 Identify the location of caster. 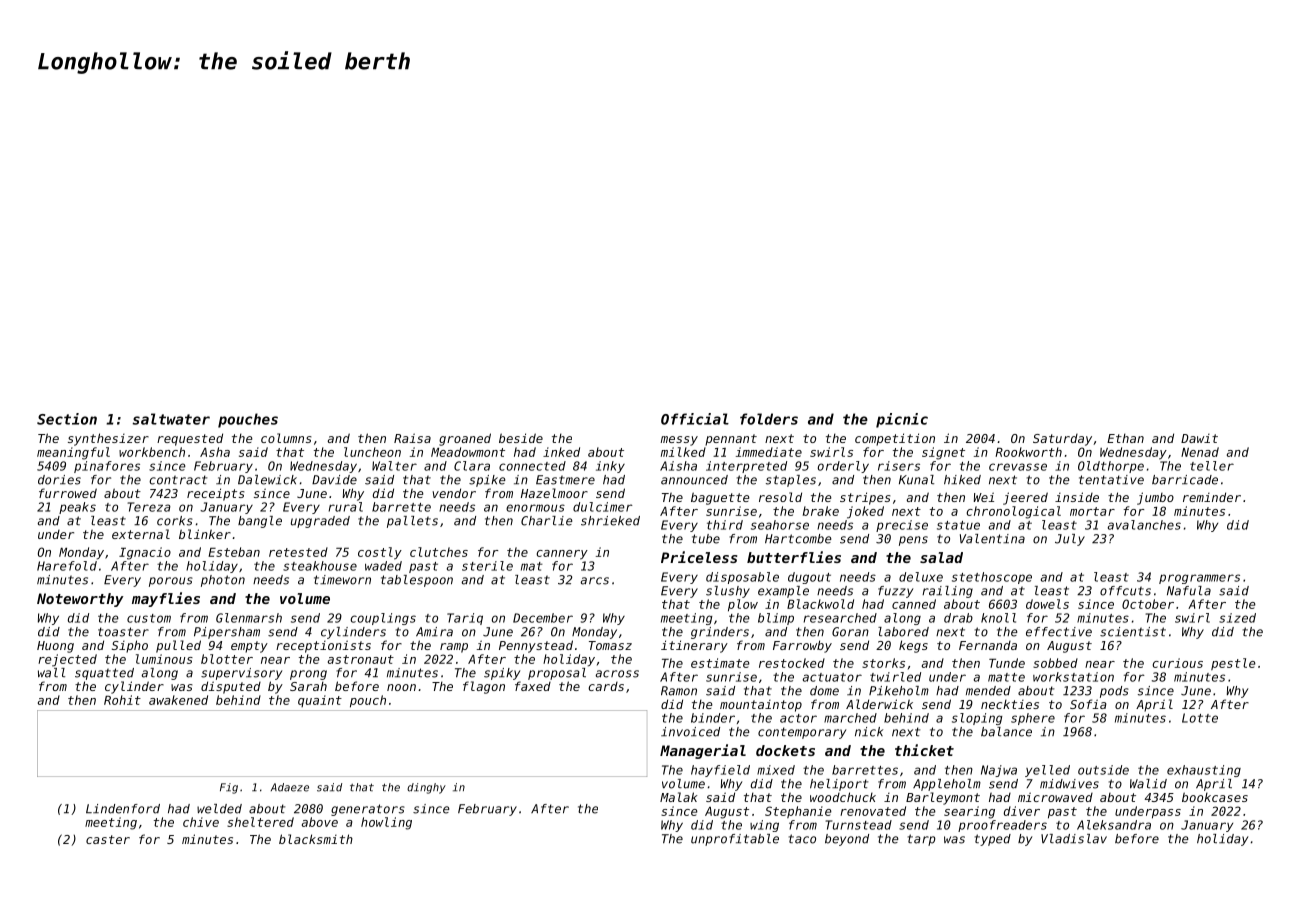
(108, 839).
